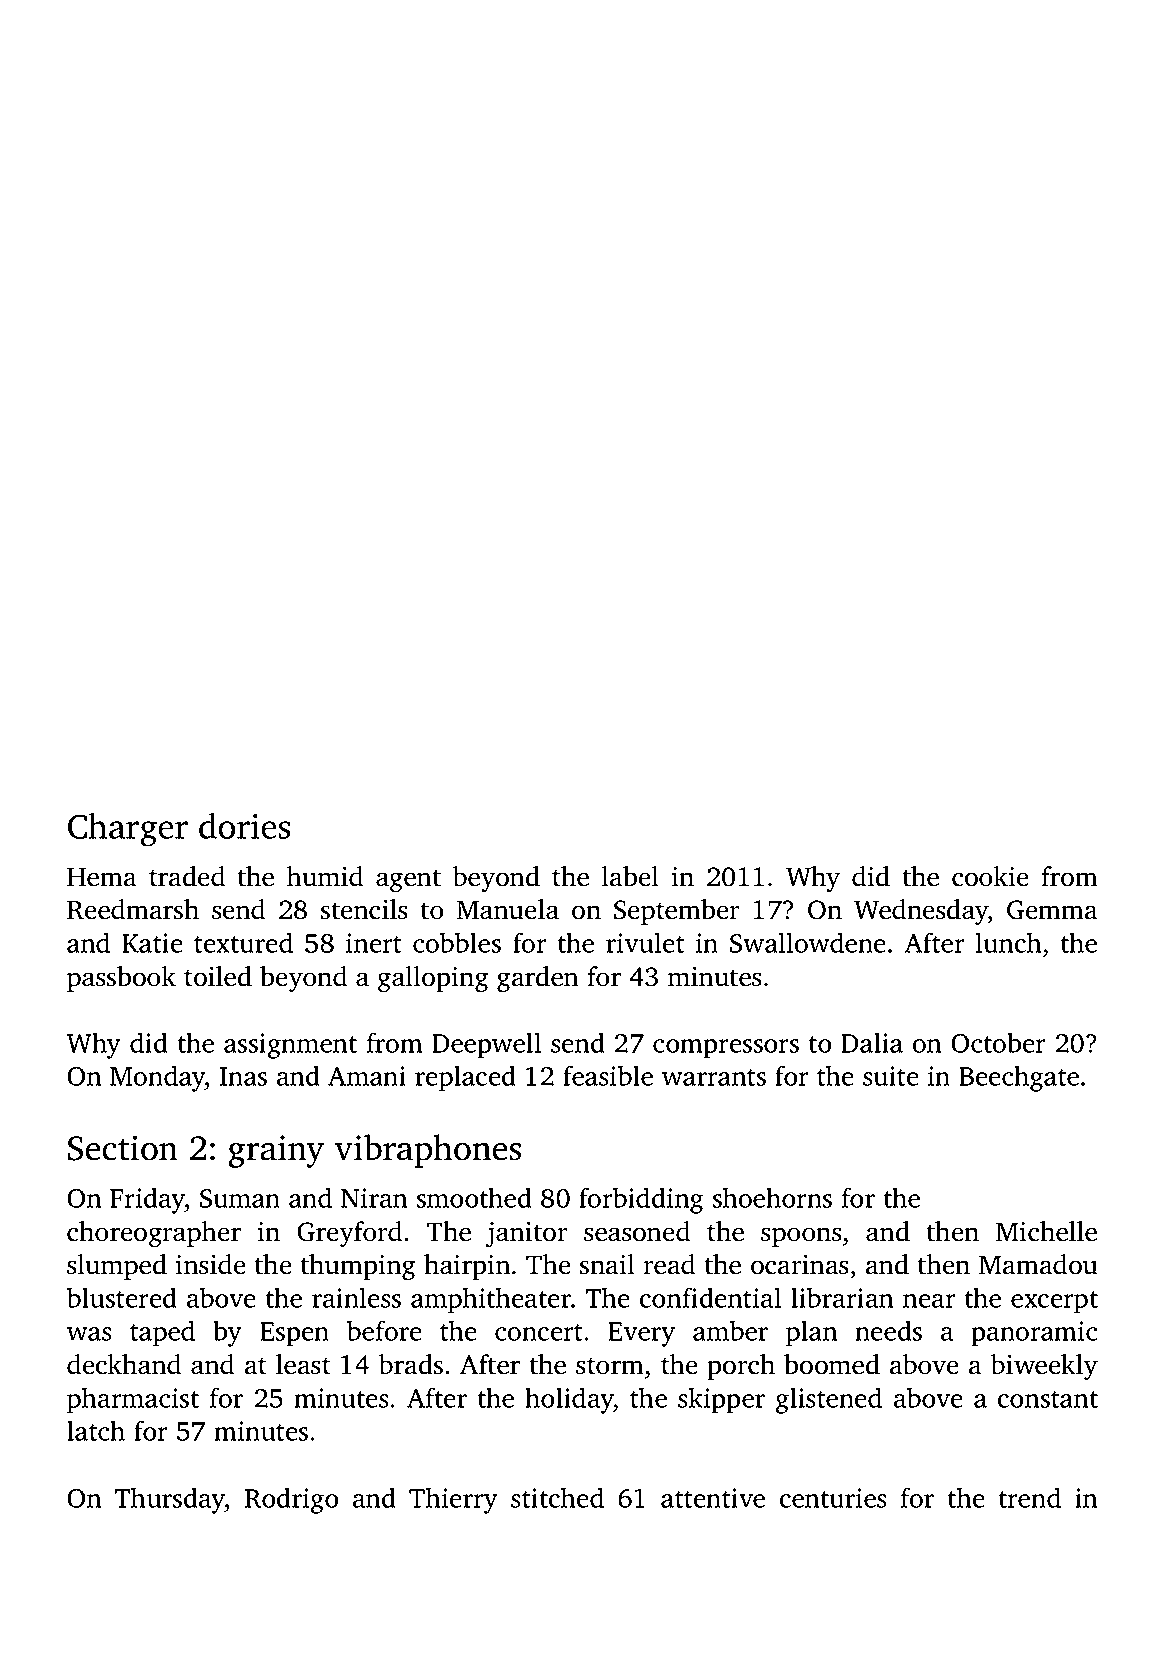 The height and width of the document is (1654, 1165). What do you see at coordinates (990, 876) in the document?
I see `cookie` at bounding box center [990, 876].
